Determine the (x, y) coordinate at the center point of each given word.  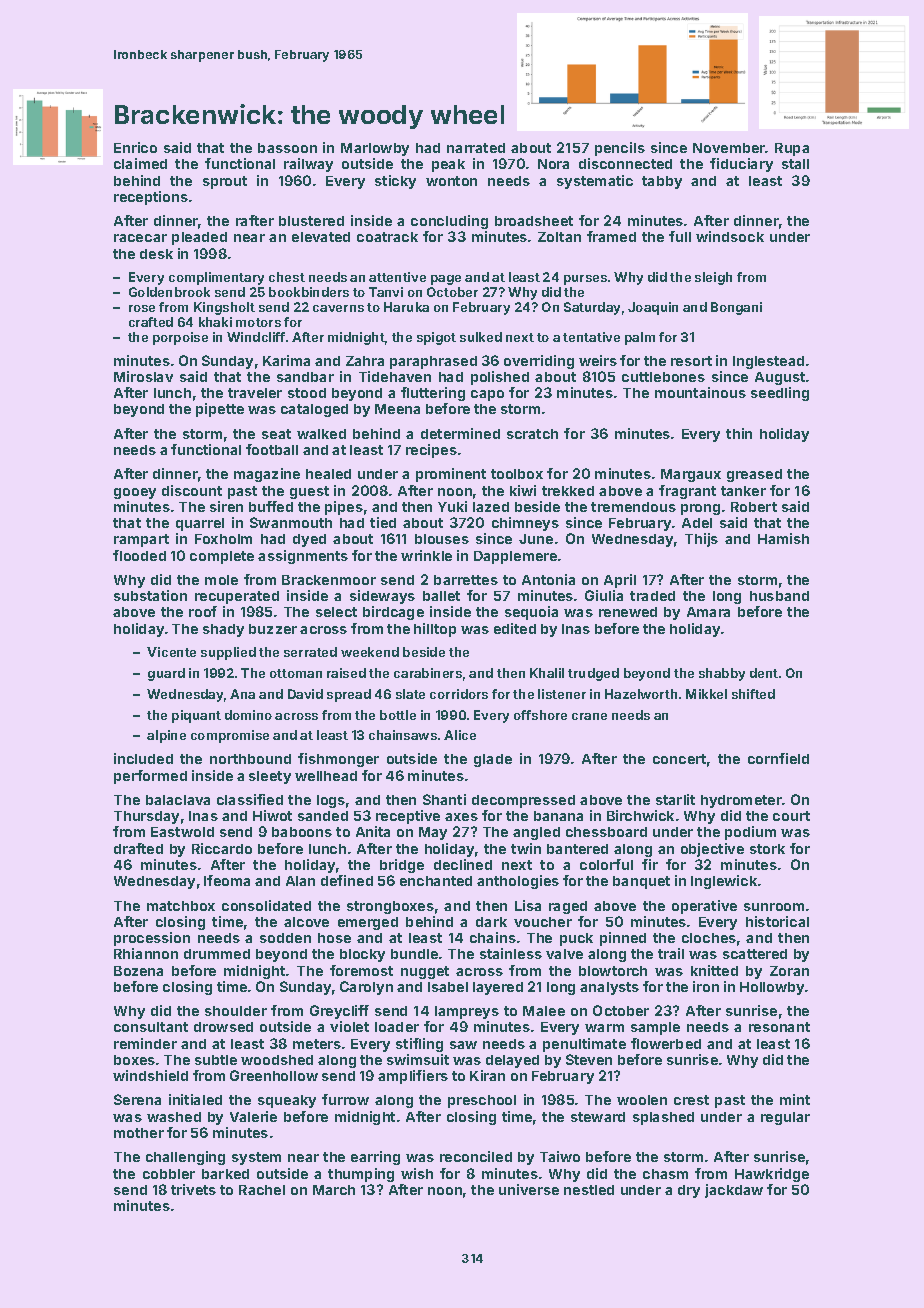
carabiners (428, 673)
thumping (361, 1175)
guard (166, 674)
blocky (362, 955)
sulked (481, 337)
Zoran (789, 971)
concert (679, 759)
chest (287, 277)
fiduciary (741, 165)
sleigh (713, 278)
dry (689, 1191)
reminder (145, 1043)
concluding (449, 222)
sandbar (305, 377)
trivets (193, 1189)
